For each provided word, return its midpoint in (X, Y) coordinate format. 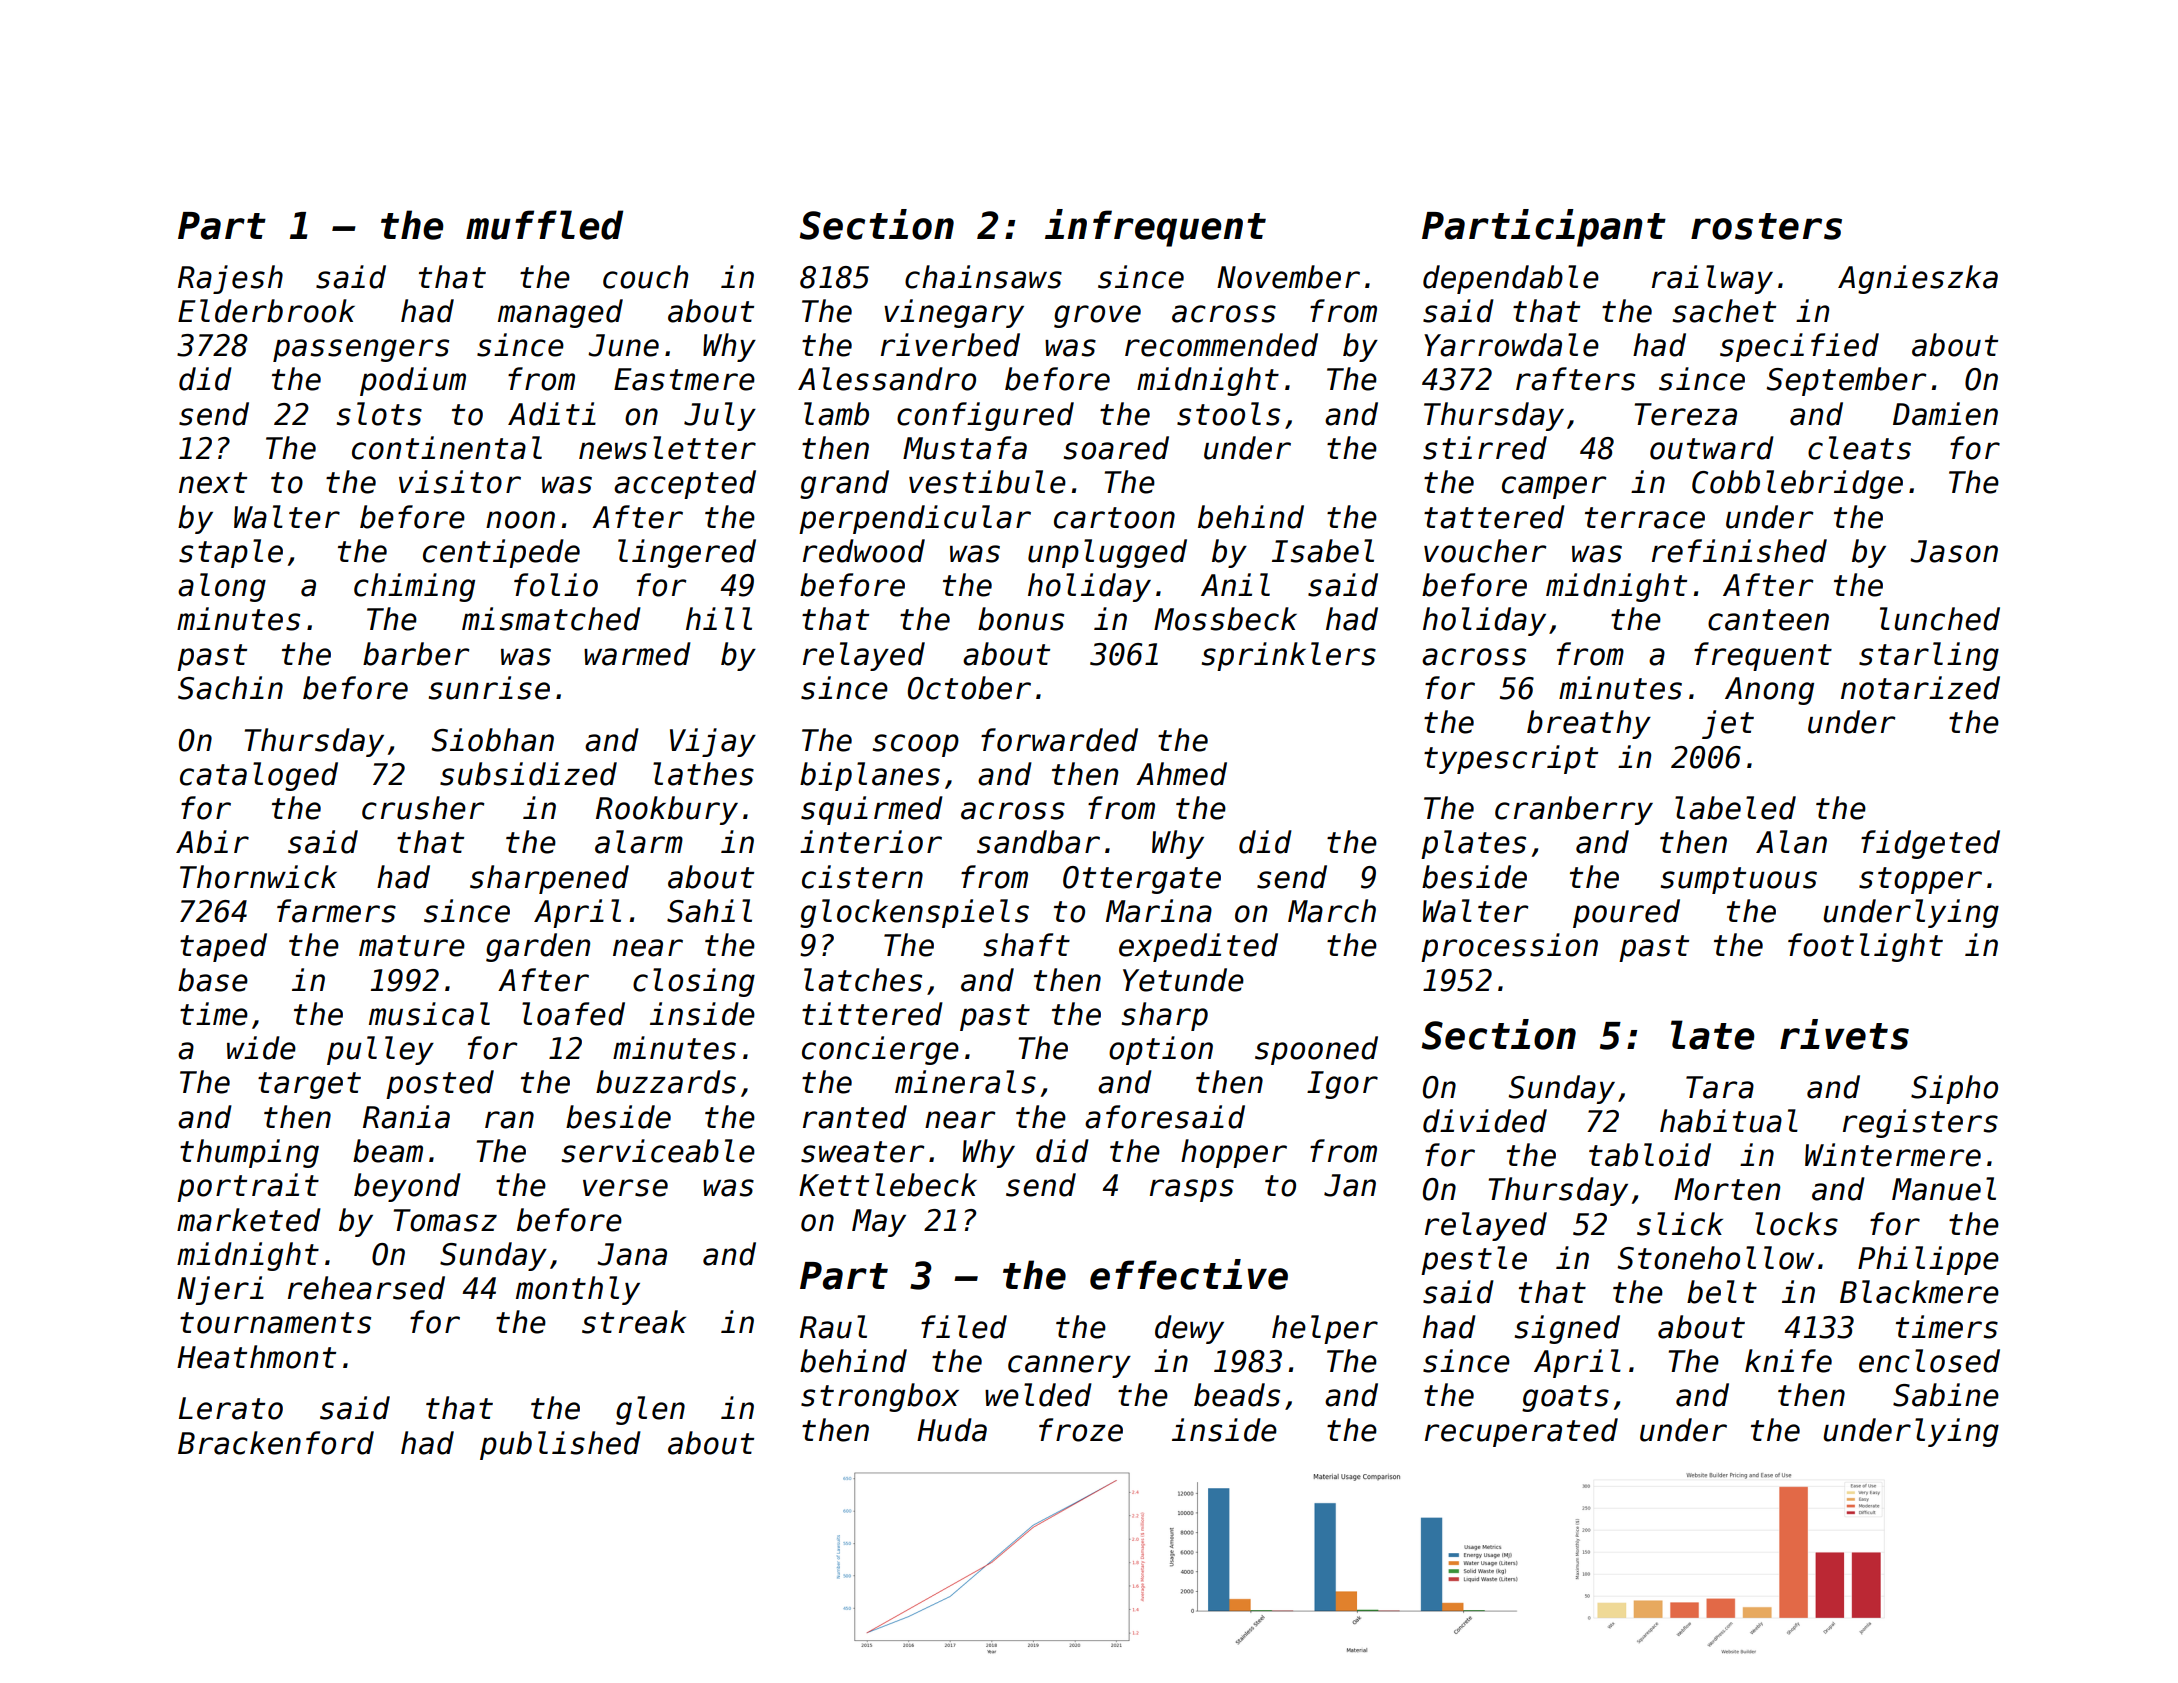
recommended (1221, 345)
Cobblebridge (1797, 484)
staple (231, 553)
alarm (639, 842)
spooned (1316, 1050)
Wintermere (1893, 1155)
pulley (380, 1050)
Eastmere (684, 379)
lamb (836, 414)
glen (650, 1410)
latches (863, 980)
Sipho (1954, 1089)
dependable (1511, 279)
